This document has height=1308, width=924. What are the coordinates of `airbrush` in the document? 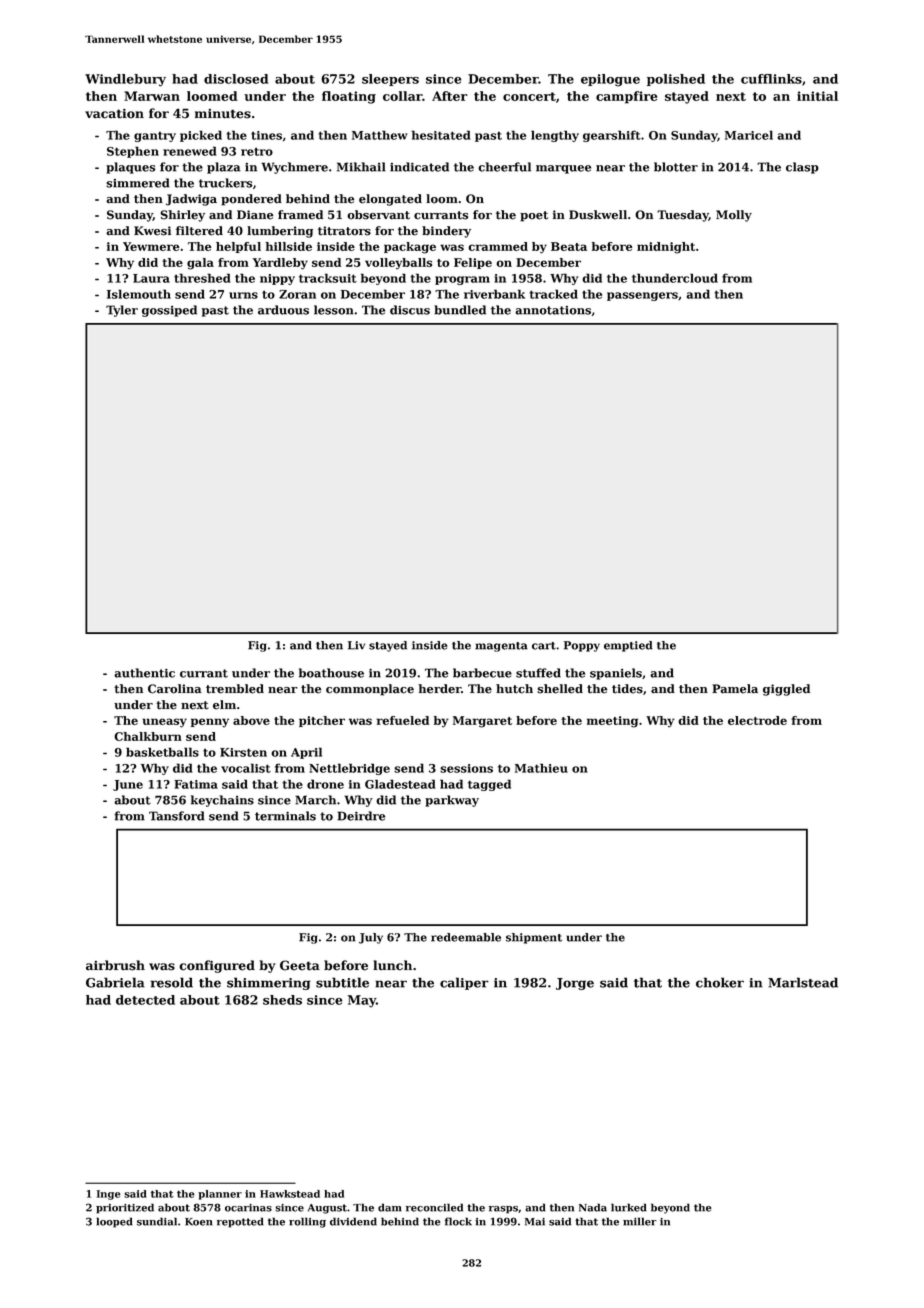 It's located at (115, 965).
